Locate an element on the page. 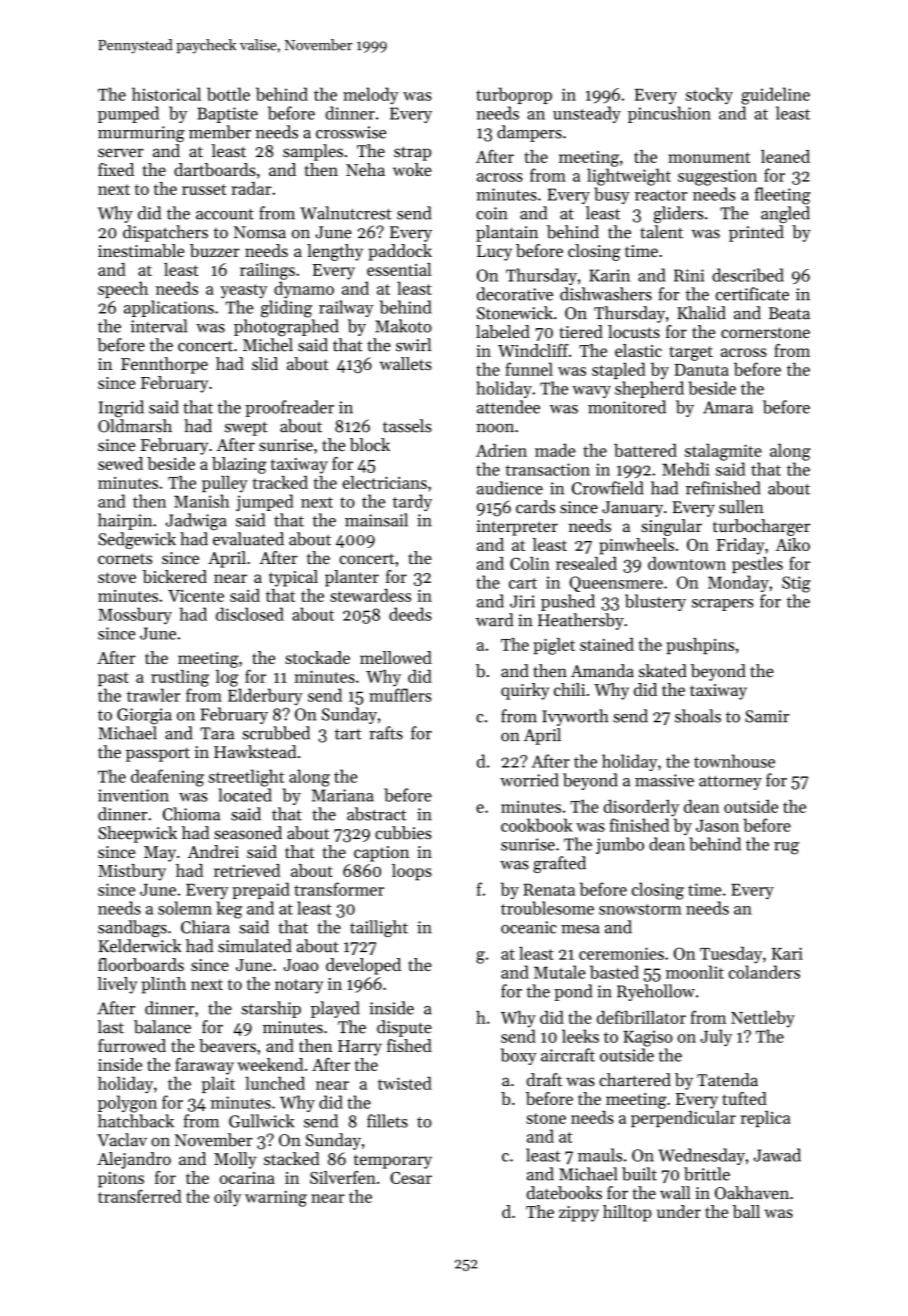 The image size is (908, 1316). solemn is located at coordinates (185, 908).
